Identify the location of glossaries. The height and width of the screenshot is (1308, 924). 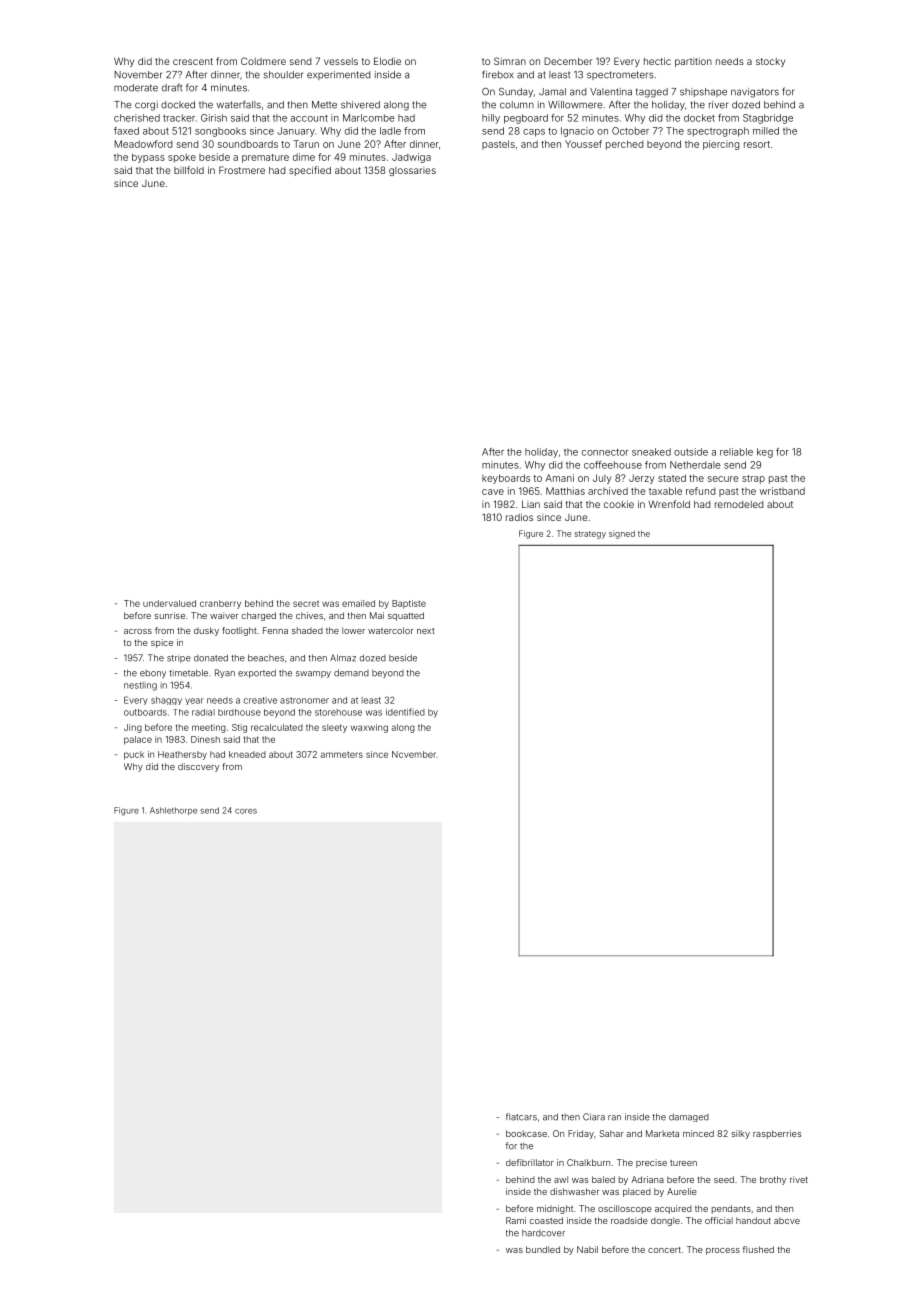
(412, 171).
